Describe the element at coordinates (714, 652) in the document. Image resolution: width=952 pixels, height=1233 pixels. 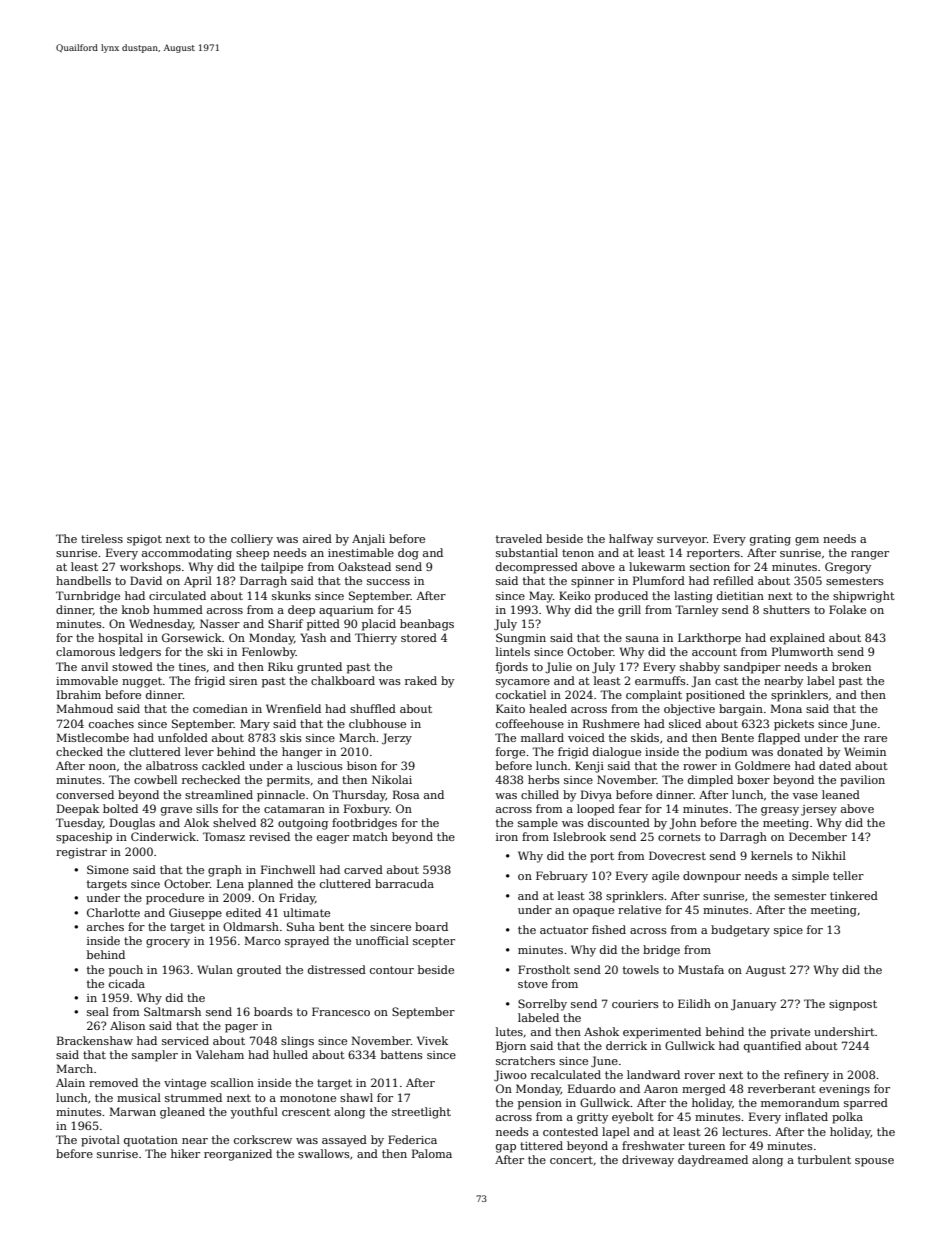
I see `account` at that location.
